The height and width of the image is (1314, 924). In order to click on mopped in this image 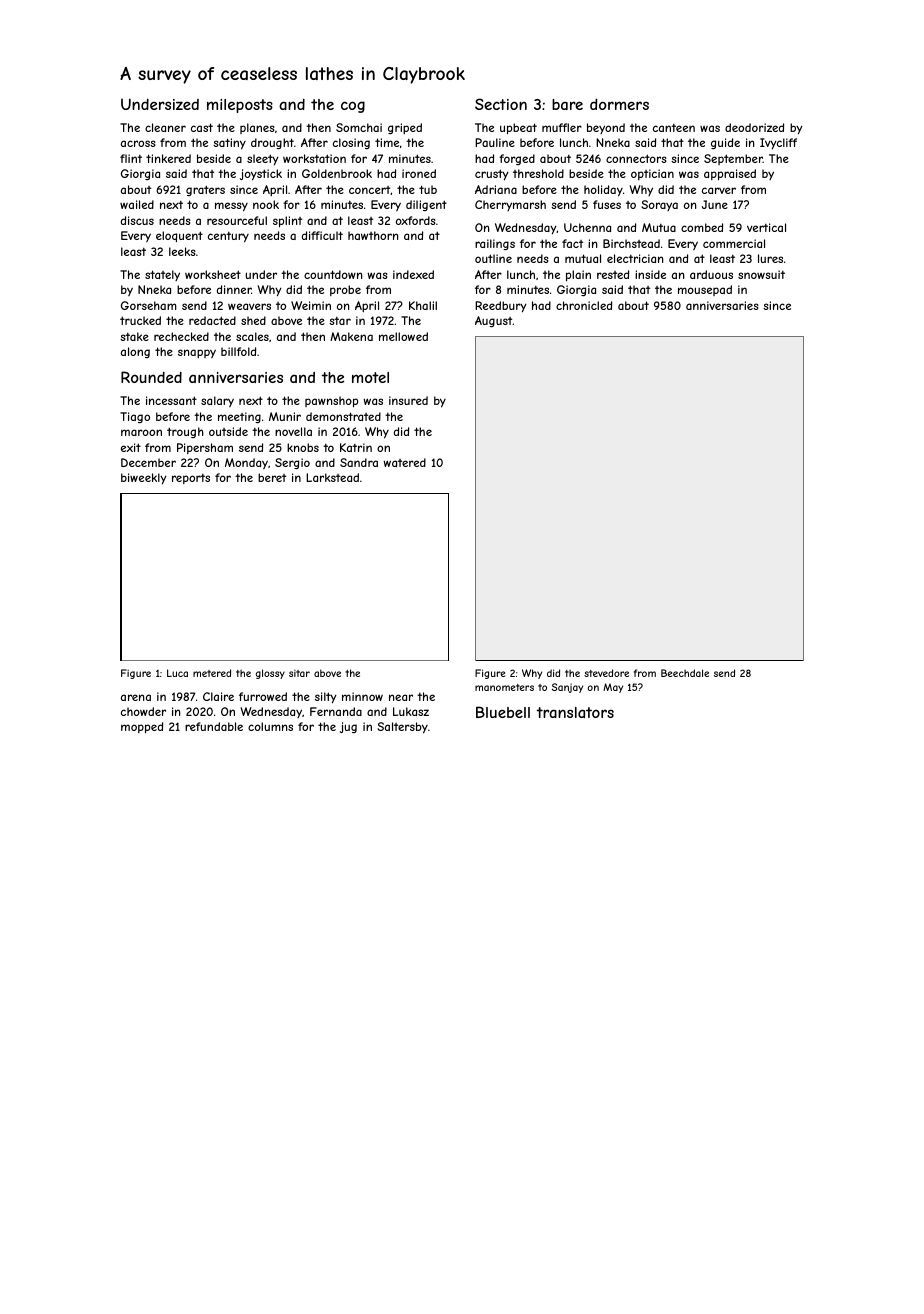, I will do `click(142, 728)`.
